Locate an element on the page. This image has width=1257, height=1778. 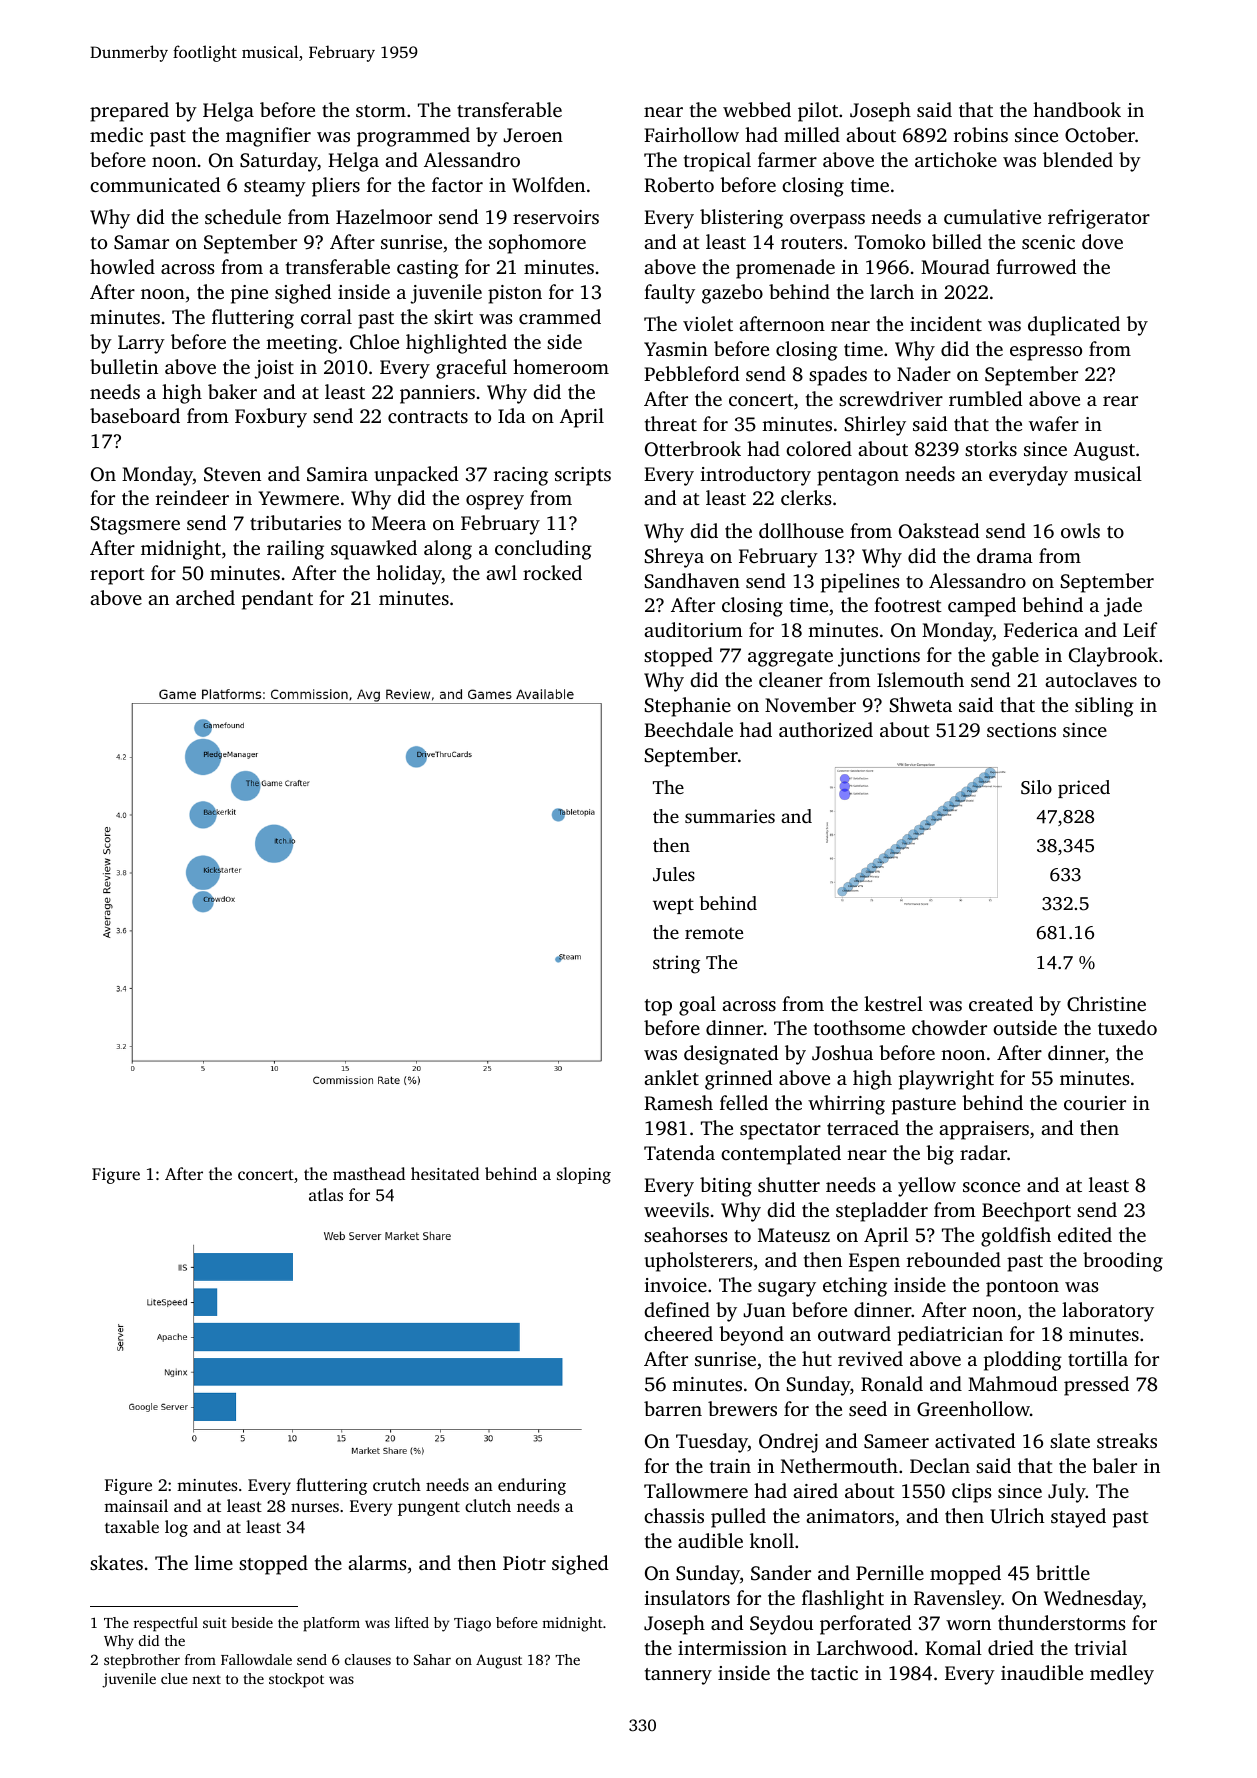
seahorses is located at coordinates (686, 1234).
